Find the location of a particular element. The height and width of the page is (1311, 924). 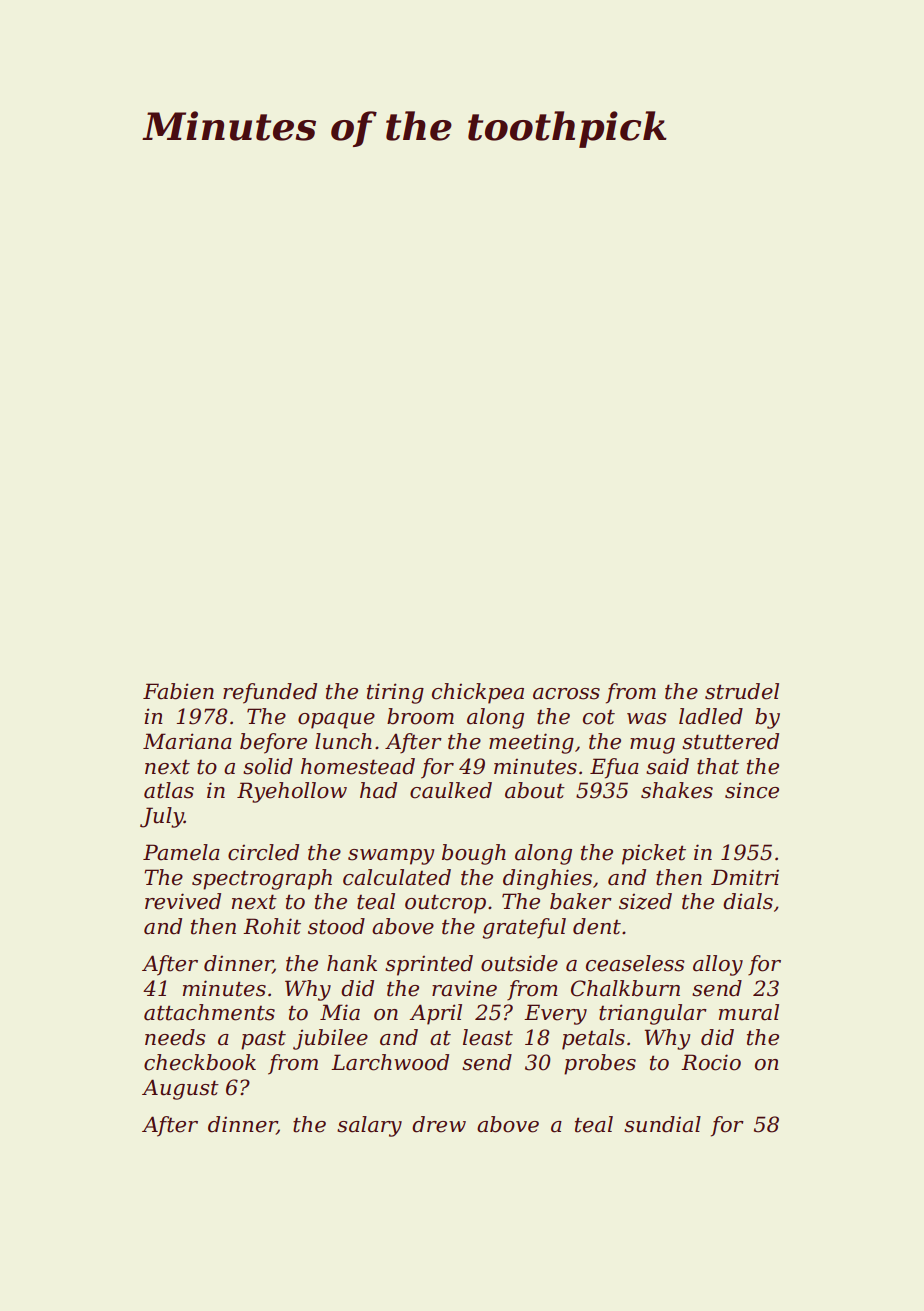

Mariana is located at coordinates (187, 741).
